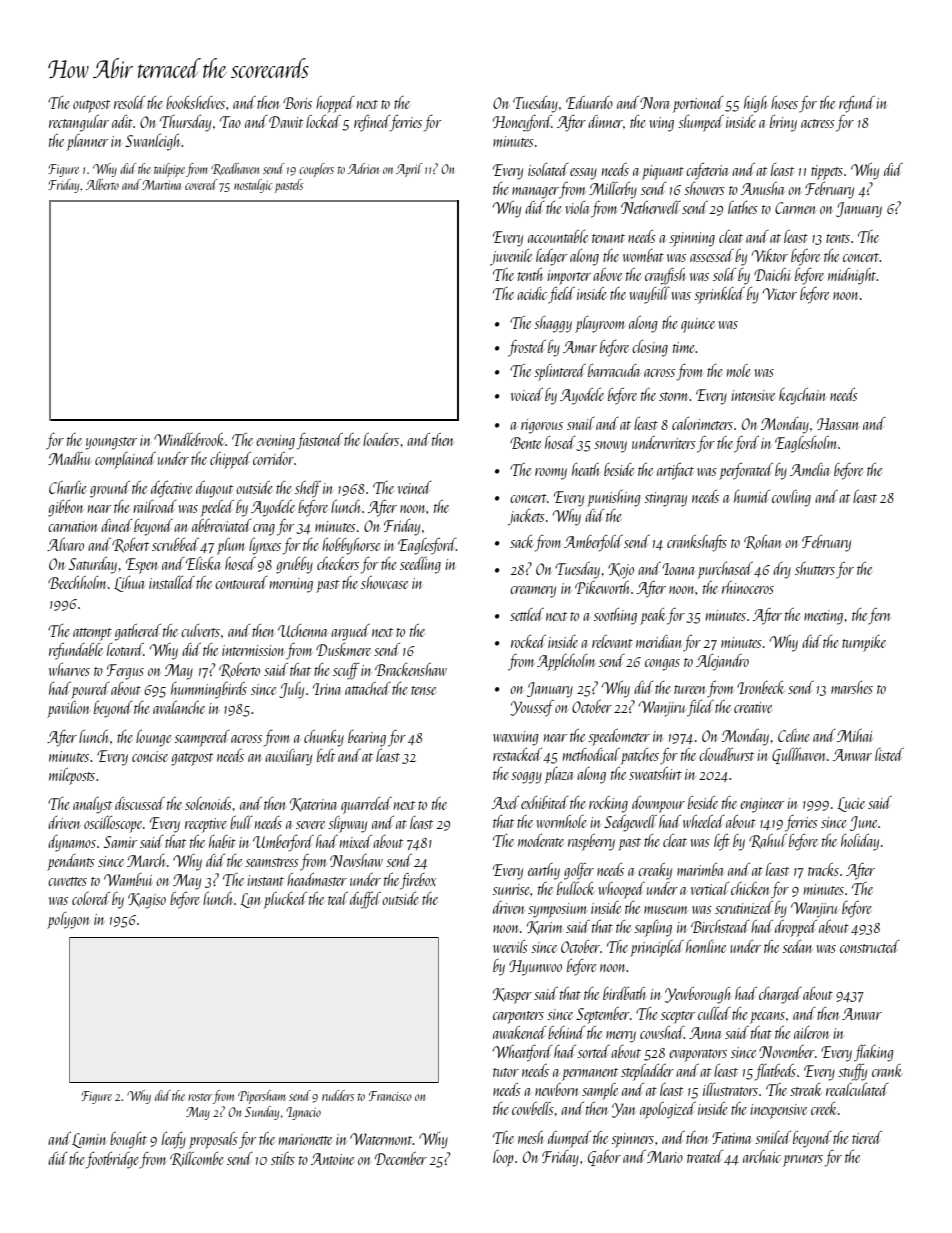 This document has height=1233, width=952. Describe the element at coordinates (863, 823) in the document. I see `June` at that location.
